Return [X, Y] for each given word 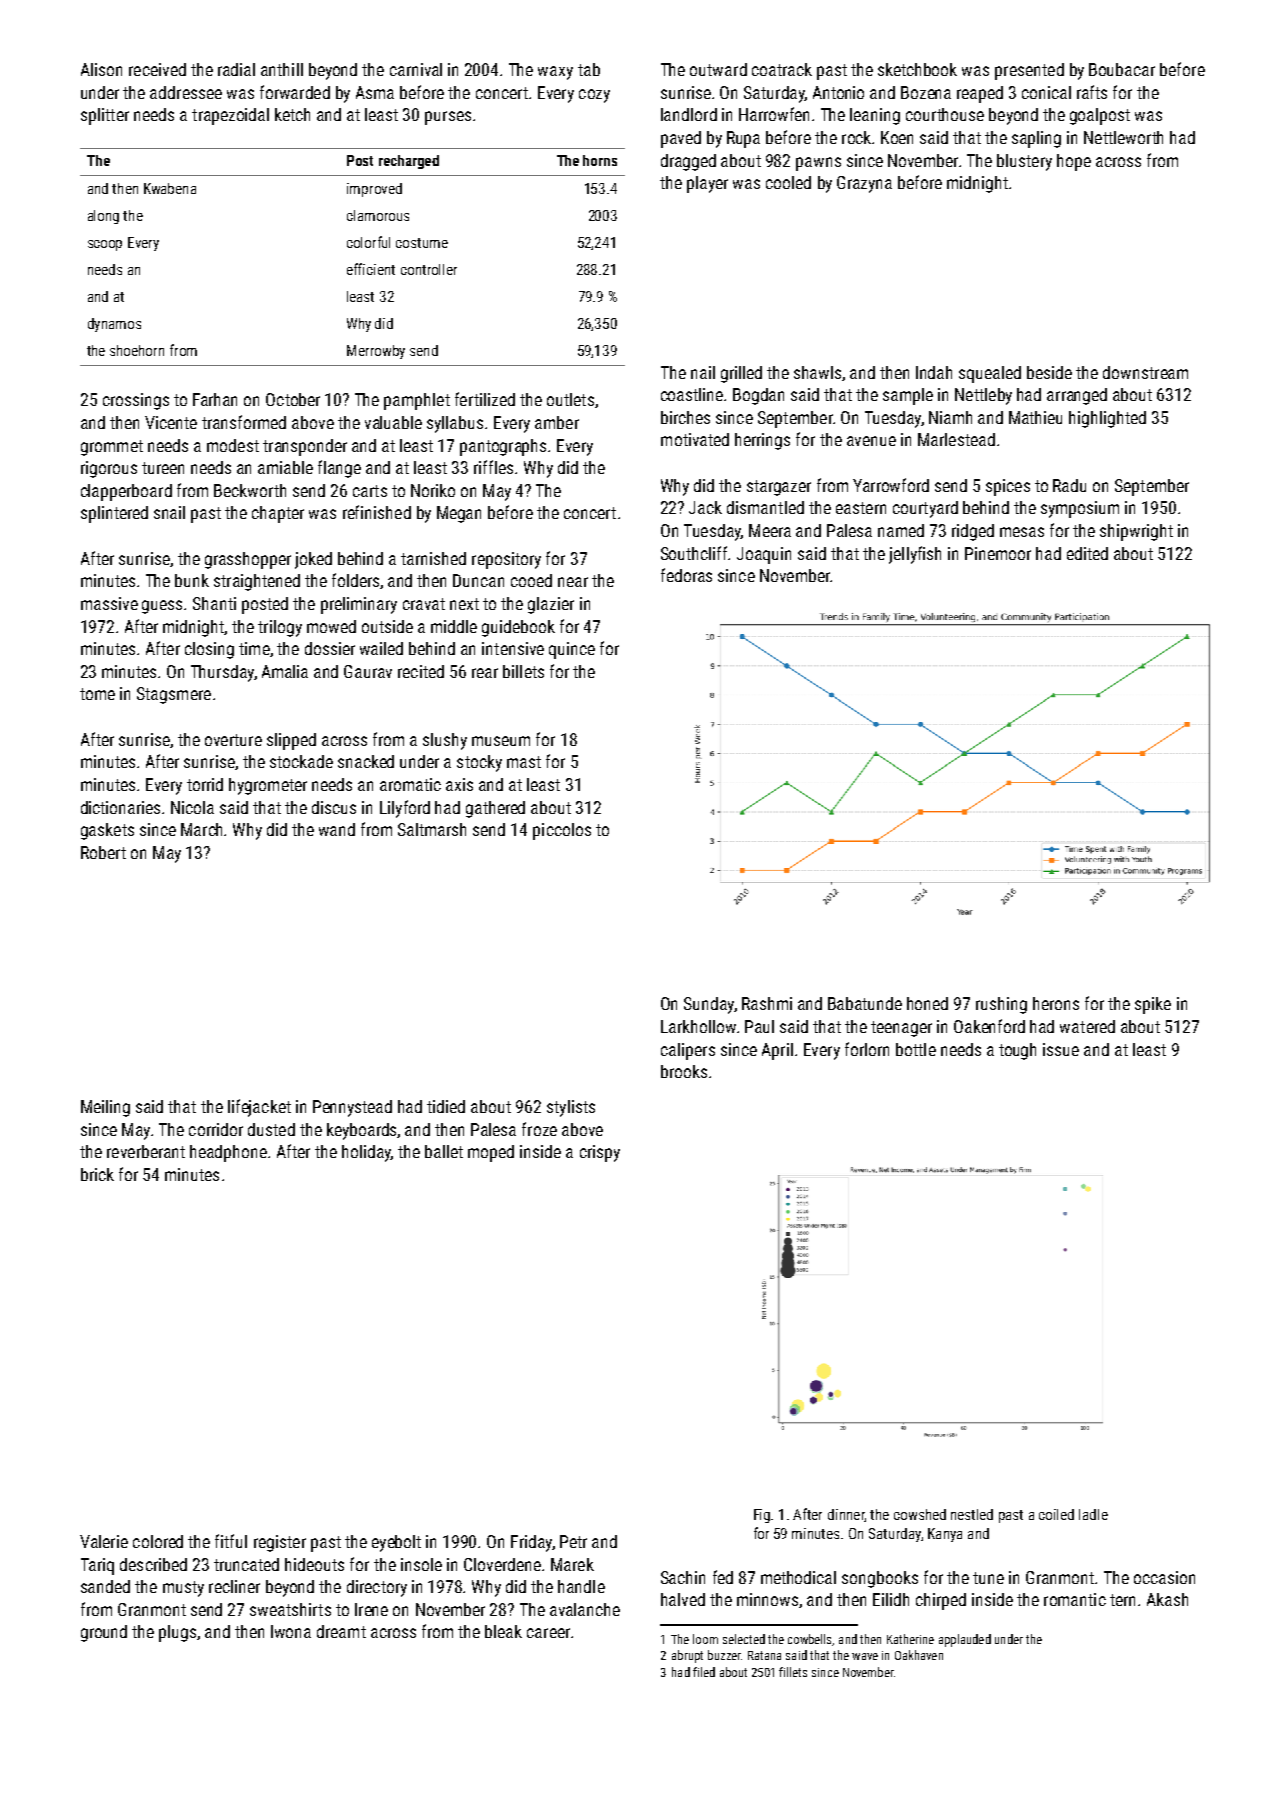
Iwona [291, 1631]
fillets [793, 1672]
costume [422, 243]
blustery [1024, 162]
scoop [105, 245]
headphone [228, 1153]
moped [491, 1153]
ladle [1093, 1514]
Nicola [192, 807]
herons [1056, 1003]
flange [339, 469]
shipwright [1136, 532]
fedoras [686, 575]
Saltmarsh [432, 829]
